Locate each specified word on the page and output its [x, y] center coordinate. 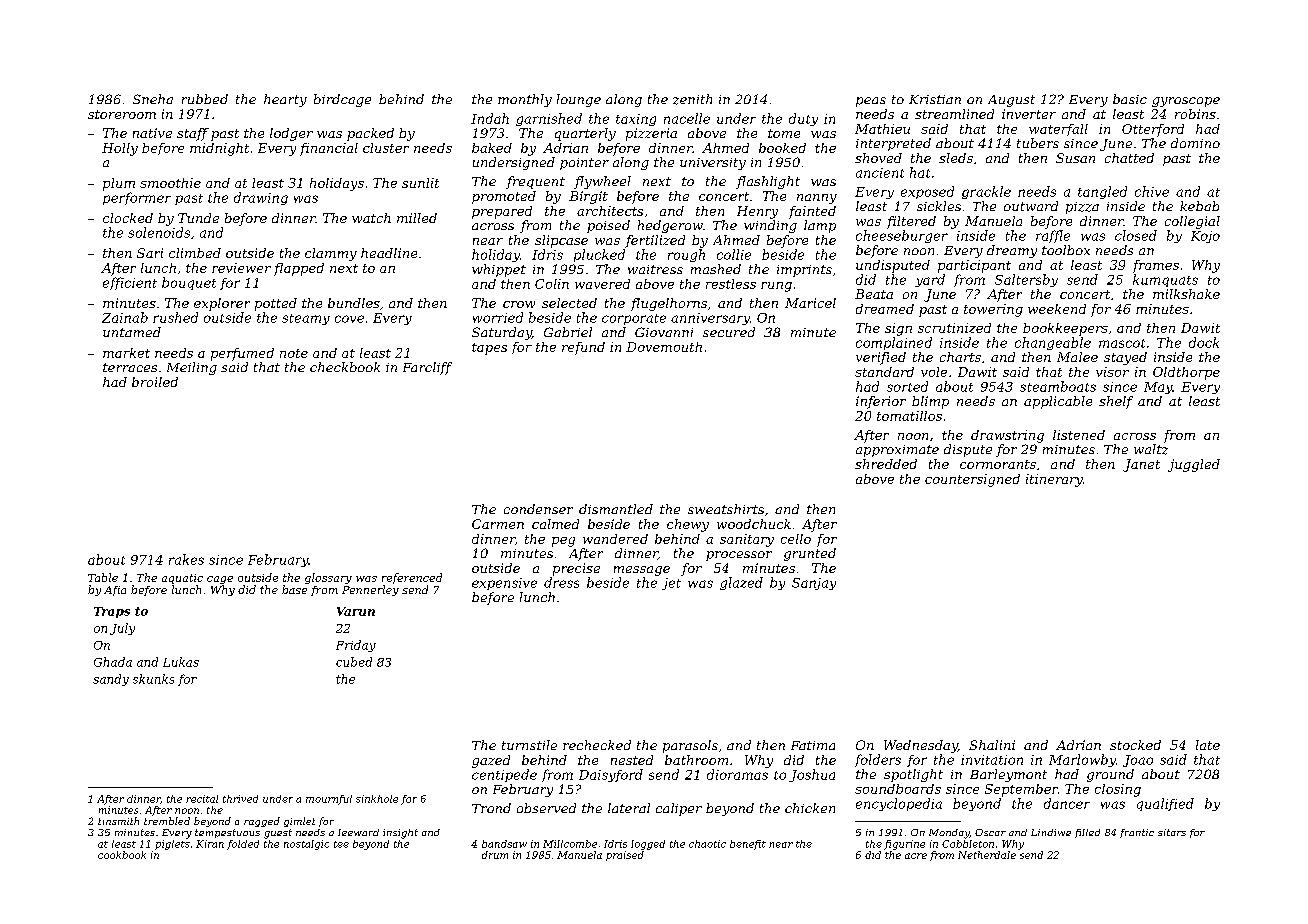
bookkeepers [1065, 329]
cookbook [122, 855]
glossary [328, 578]
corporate [634, 319]
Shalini [992, 745]
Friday [356, 646]
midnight [219, 149]
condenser [538, 509]
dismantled [616, 509]
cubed [354, 662]
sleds [956, 158]
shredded [886, 464]
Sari [150, 253]
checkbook [345, 367]
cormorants [998, 464]
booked [782, 148]
